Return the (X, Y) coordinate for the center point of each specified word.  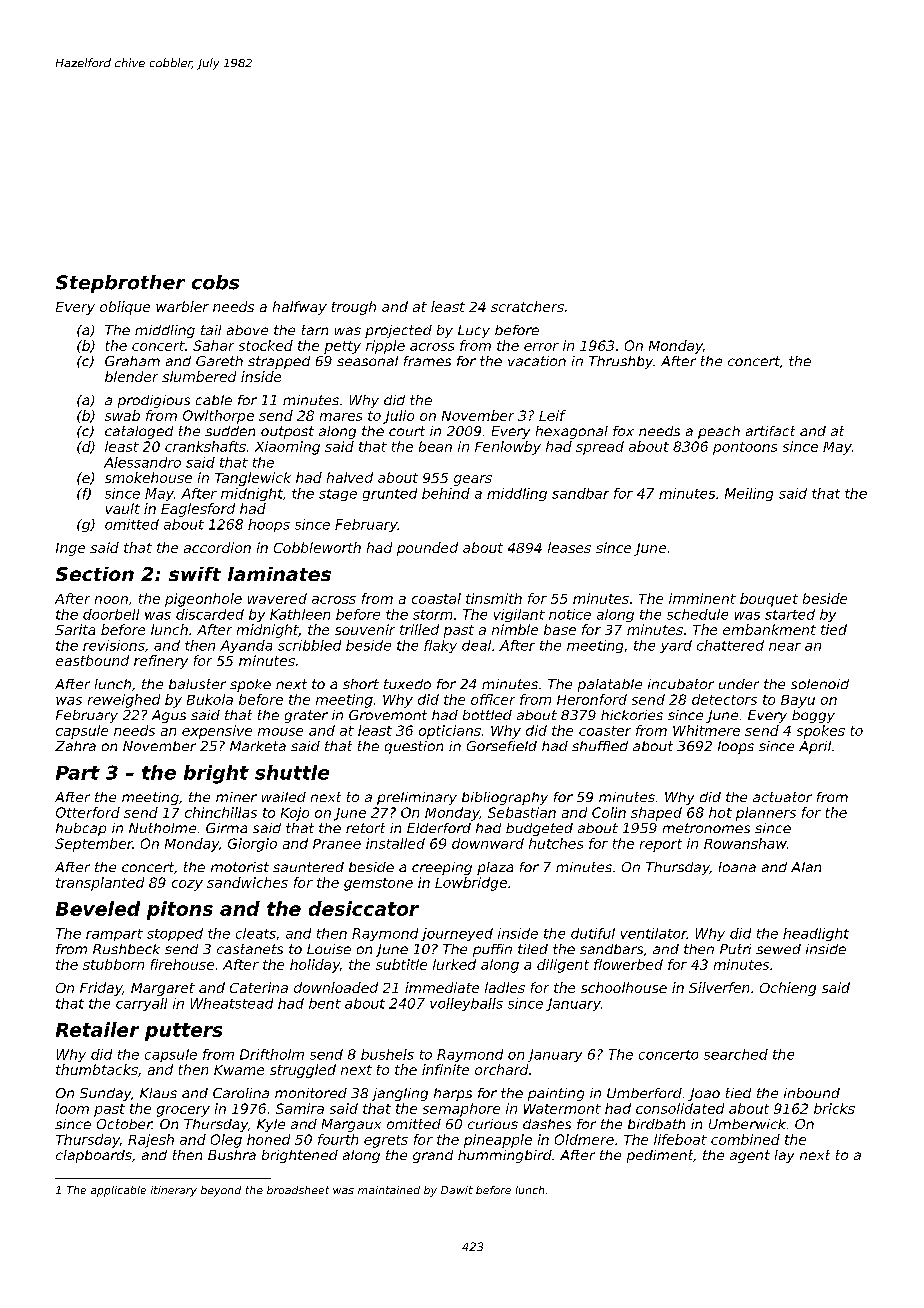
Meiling (749, 494)
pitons (180, 910)
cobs (215, 282)
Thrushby (621, 362)
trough (354, 308)
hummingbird (505, 1156)
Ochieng (788, 989)
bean (435, 446)
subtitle (401, 964)
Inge (70, 549)
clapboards (94, 1156)
